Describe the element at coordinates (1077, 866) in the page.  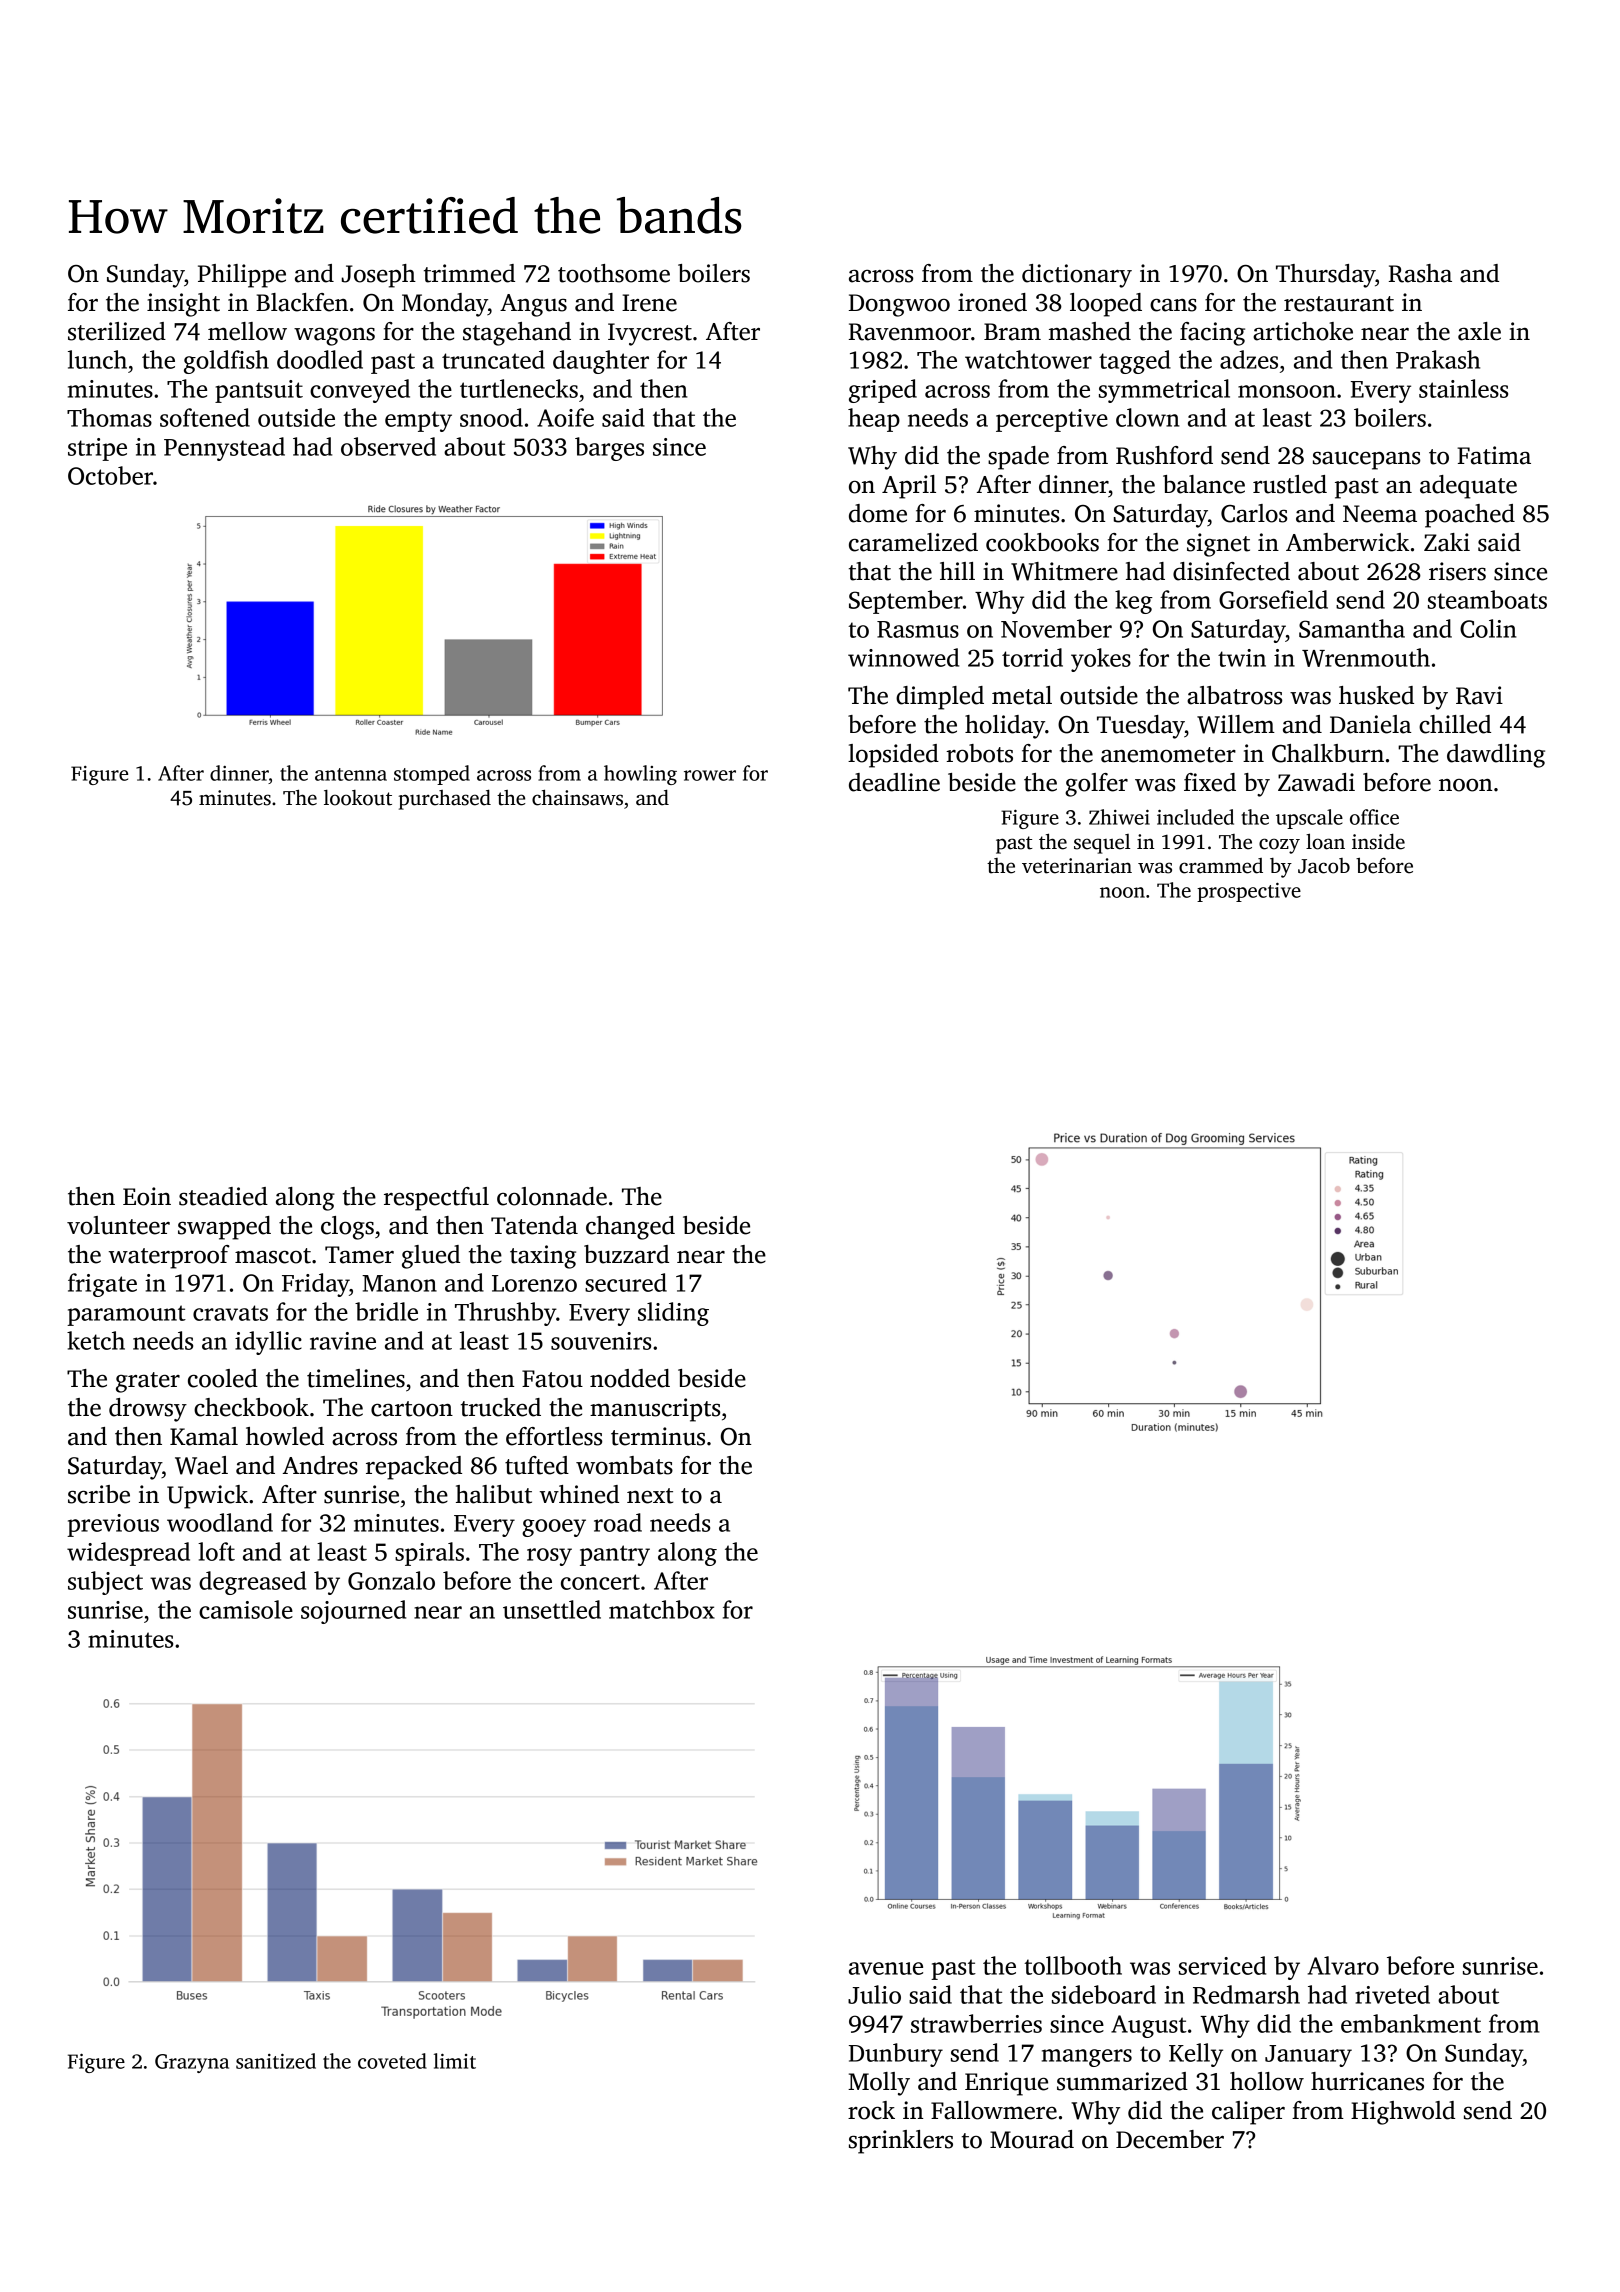
I see `veterinarian` at that location.
